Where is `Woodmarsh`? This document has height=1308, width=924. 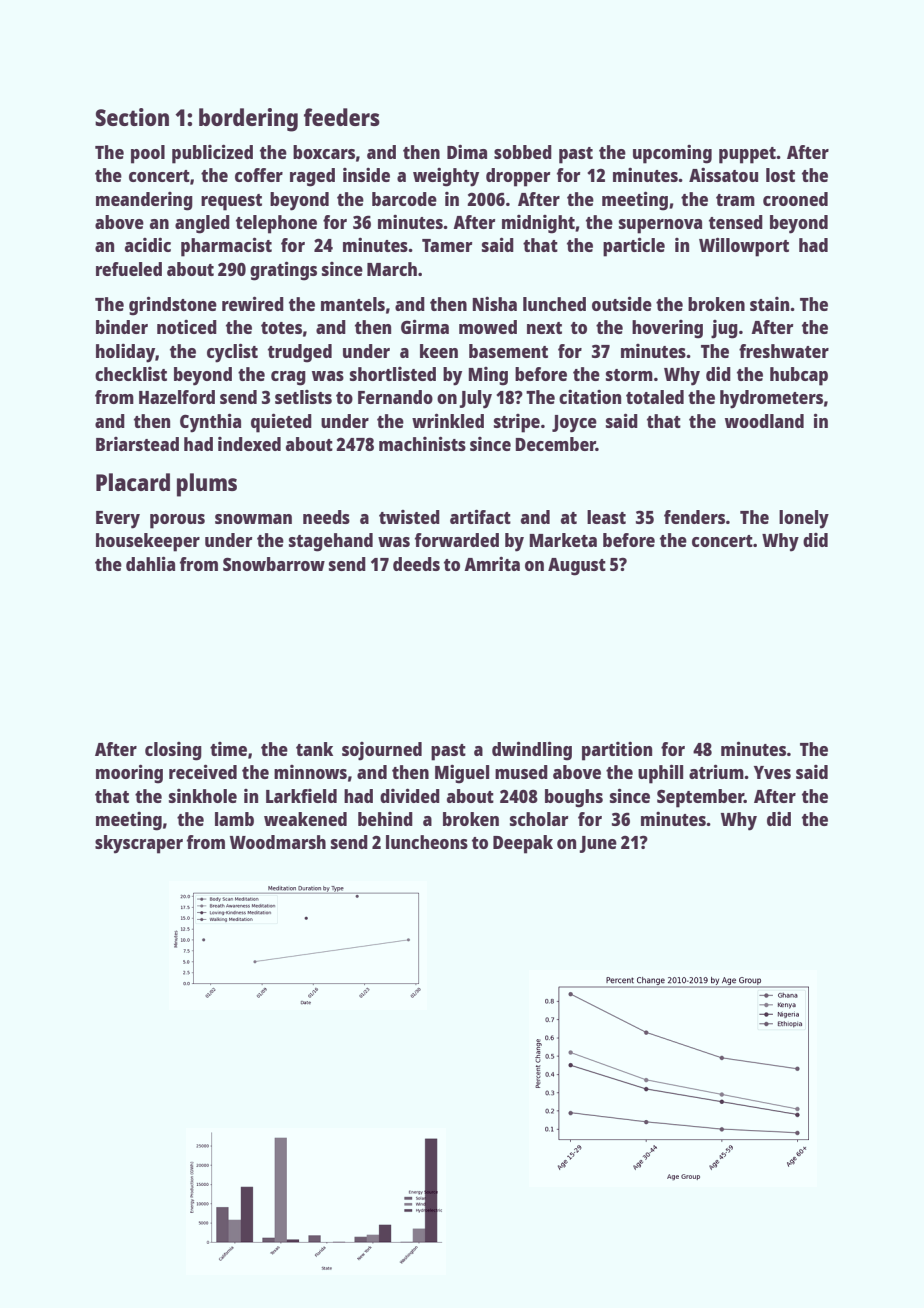 Woodmarsh is located at coordinates (278, 842).
